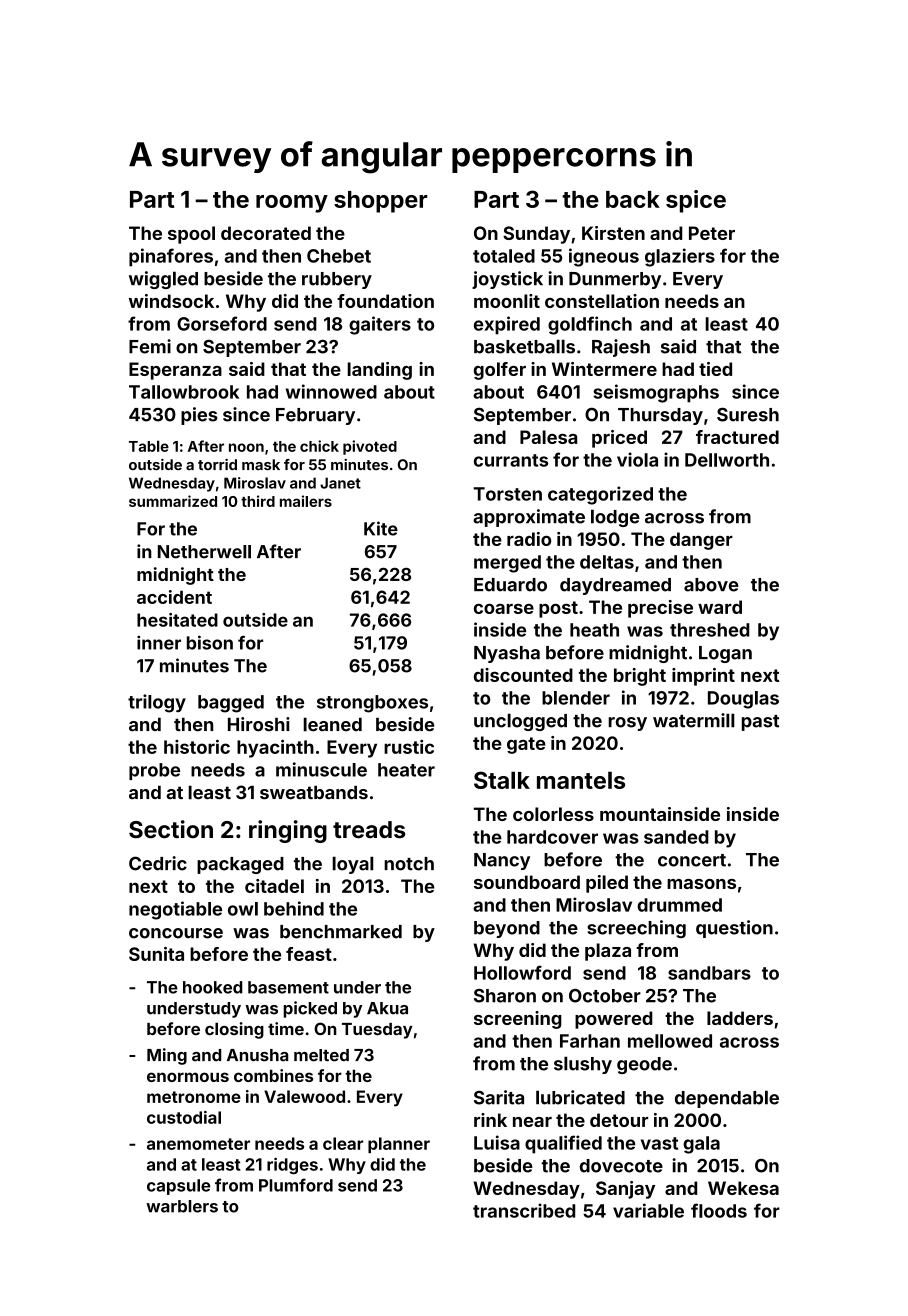 The height and width of the image is (1316, 908). I want to click on landing, so click(379, 371).
